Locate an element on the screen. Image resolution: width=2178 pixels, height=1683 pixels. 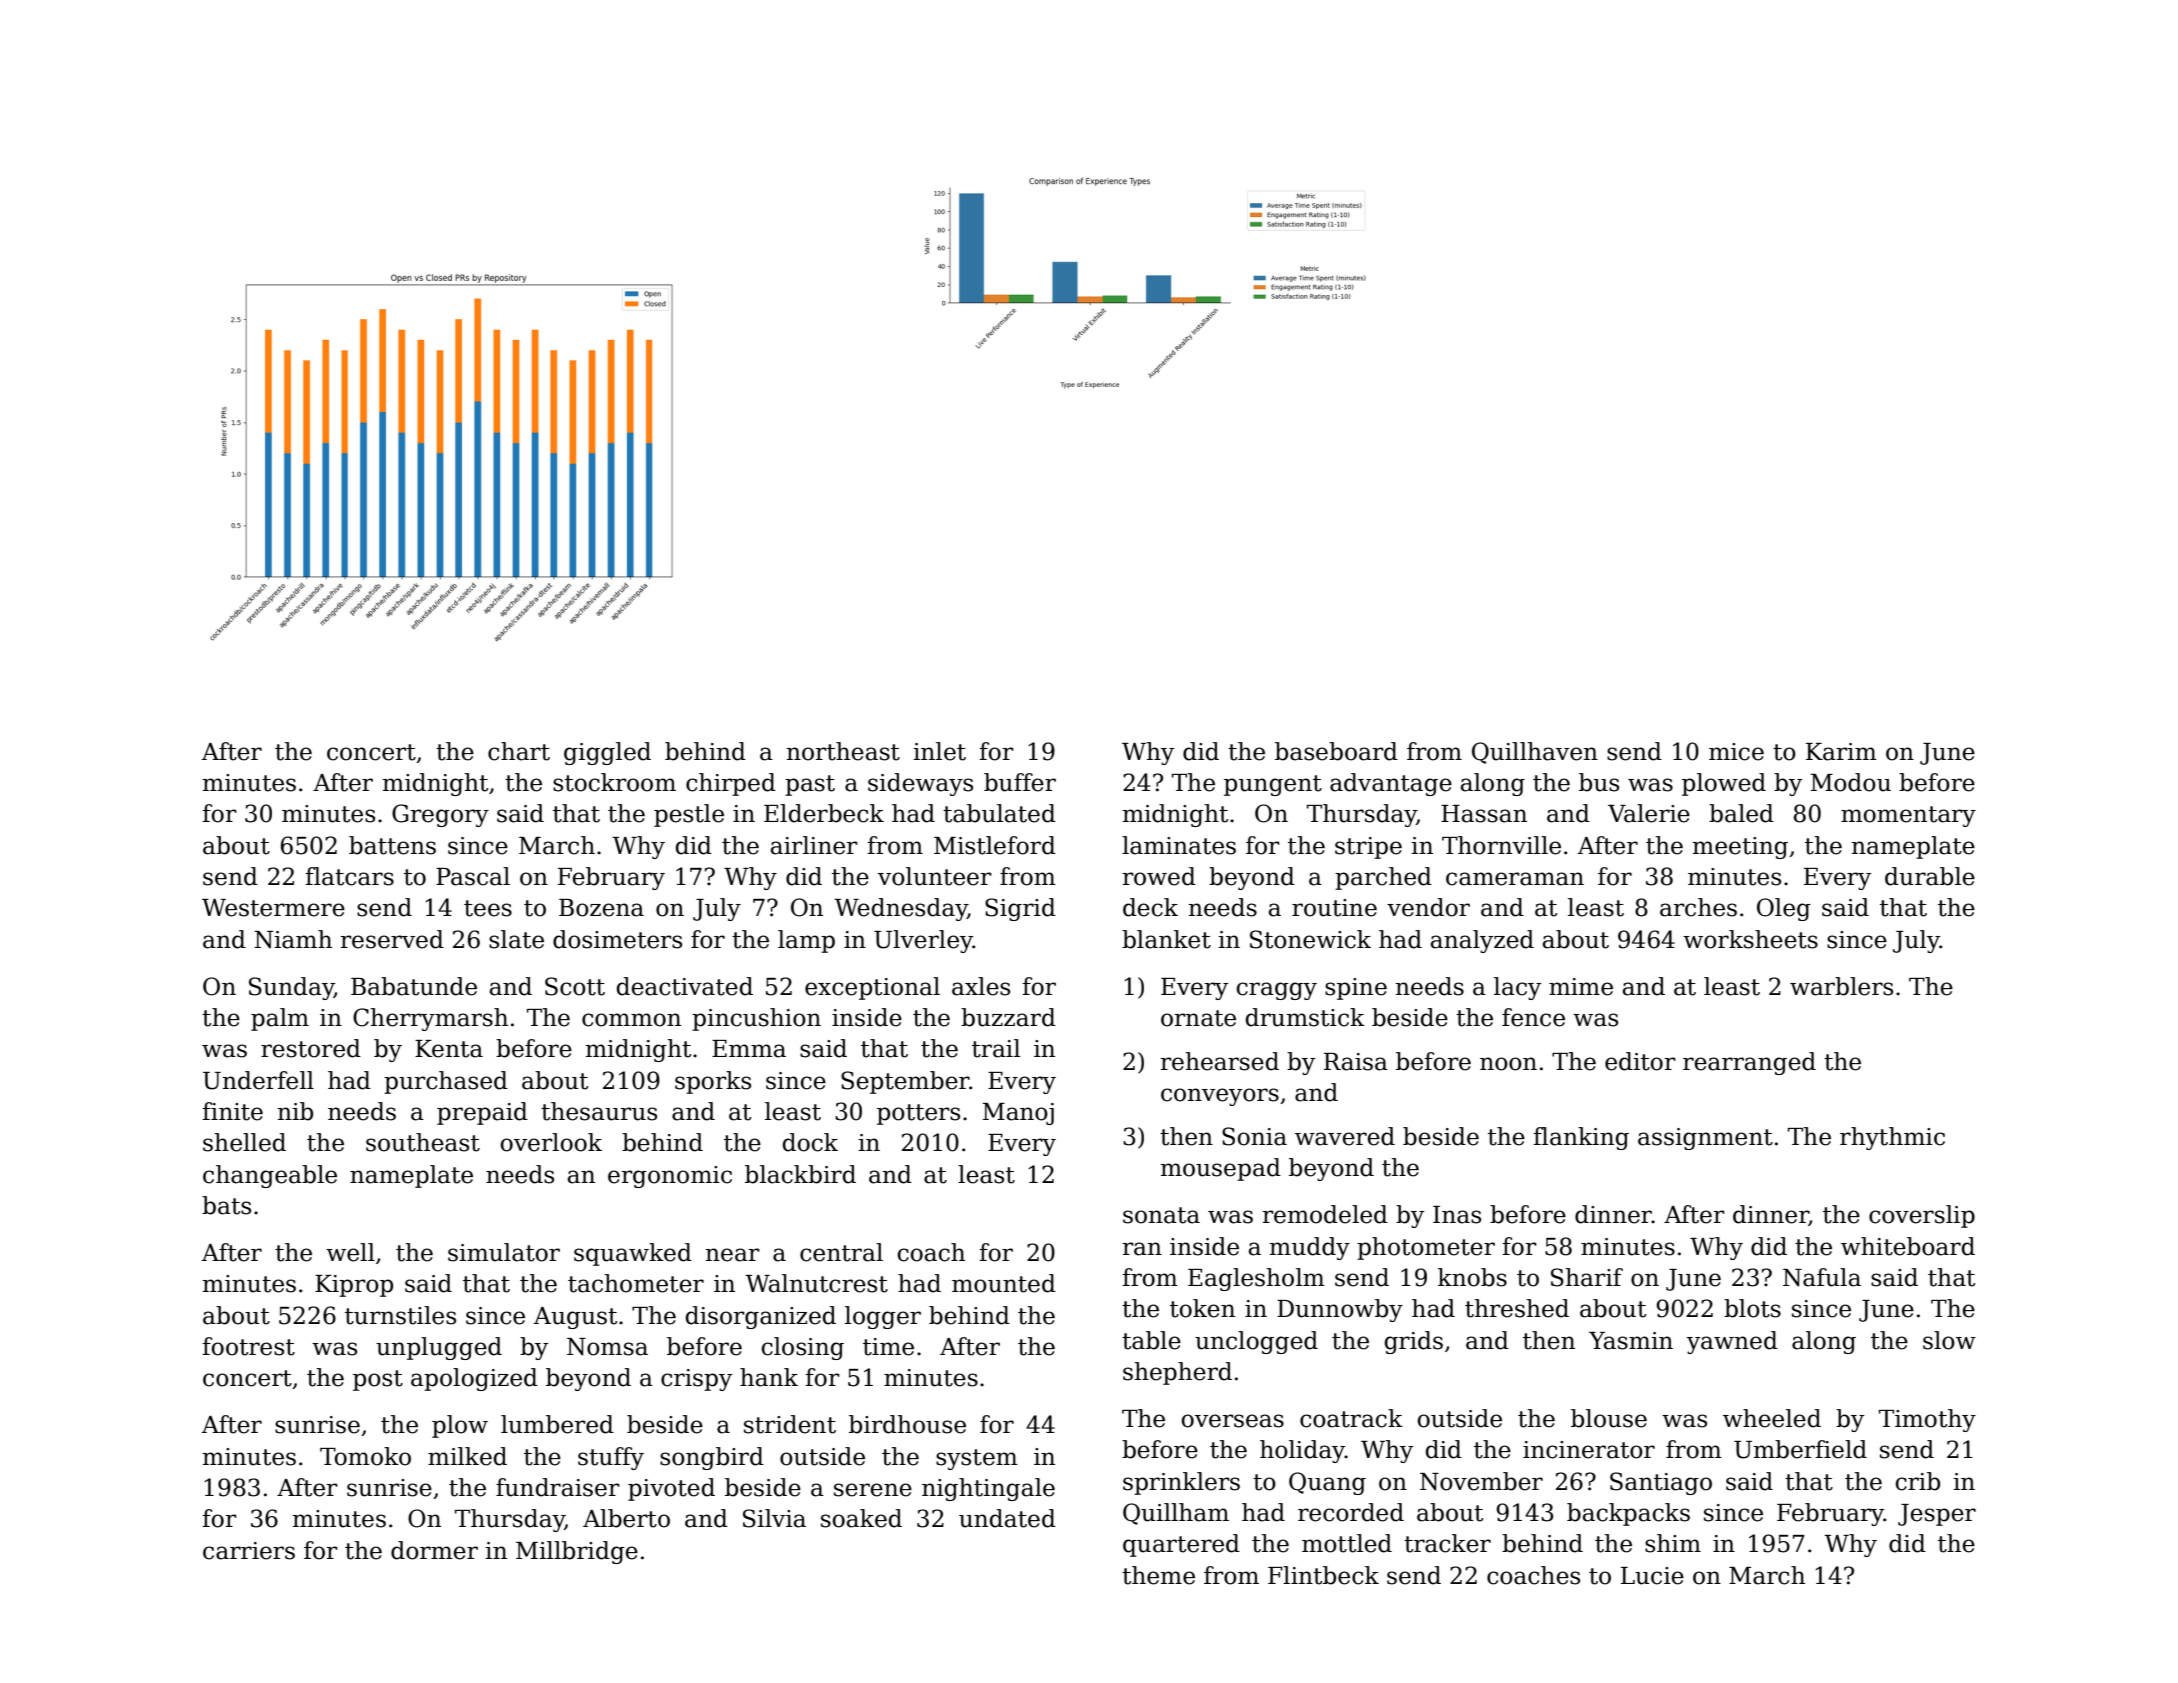
giggled is located at coordinates (607, 753).
